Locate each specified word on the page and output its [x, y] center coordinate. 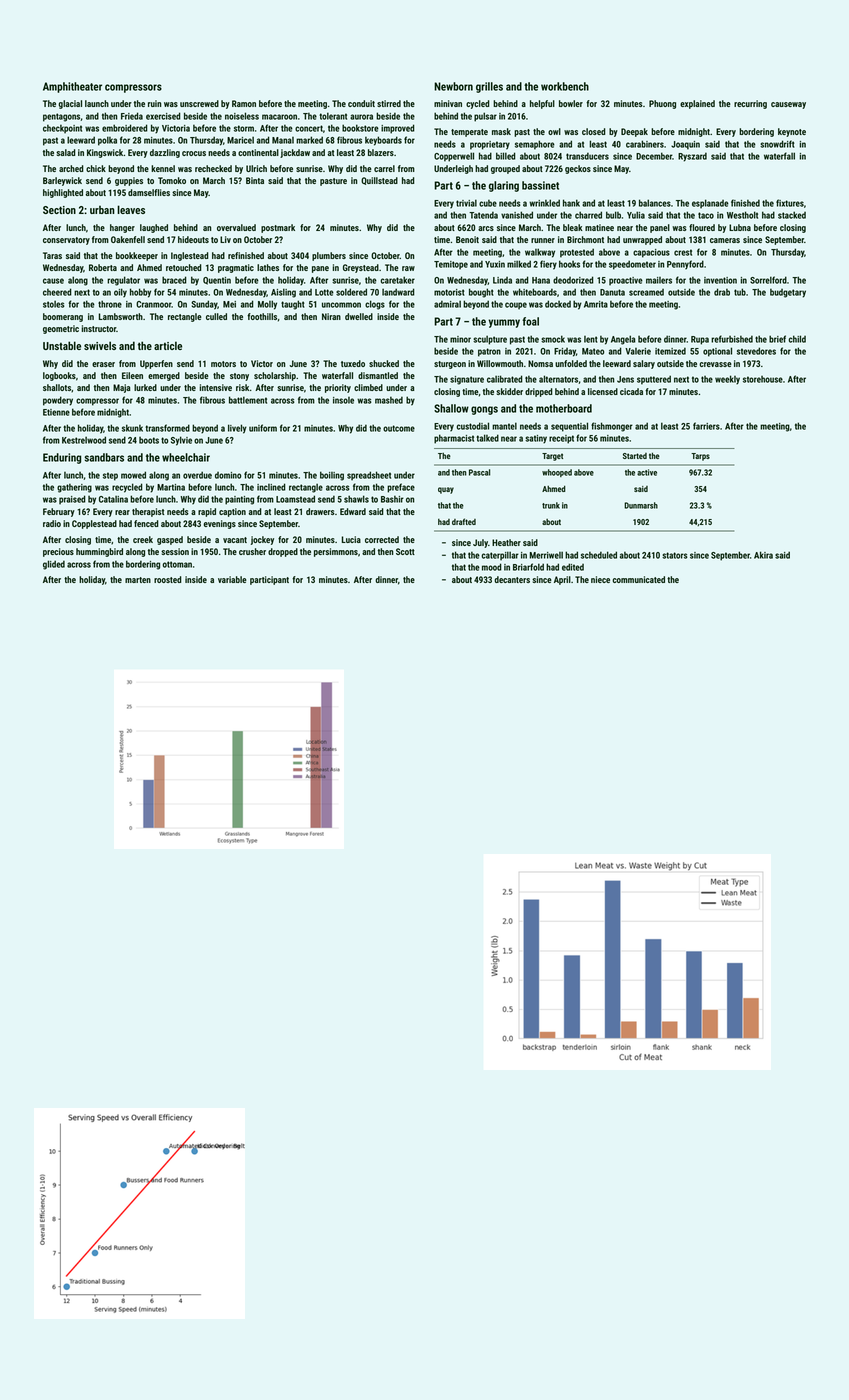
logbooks [59, 376]
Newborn [453, 86]
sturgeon [450, 365]
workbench [565, 86]
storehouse [763, 379]
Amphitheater [72, 87]
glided [54, 565]
